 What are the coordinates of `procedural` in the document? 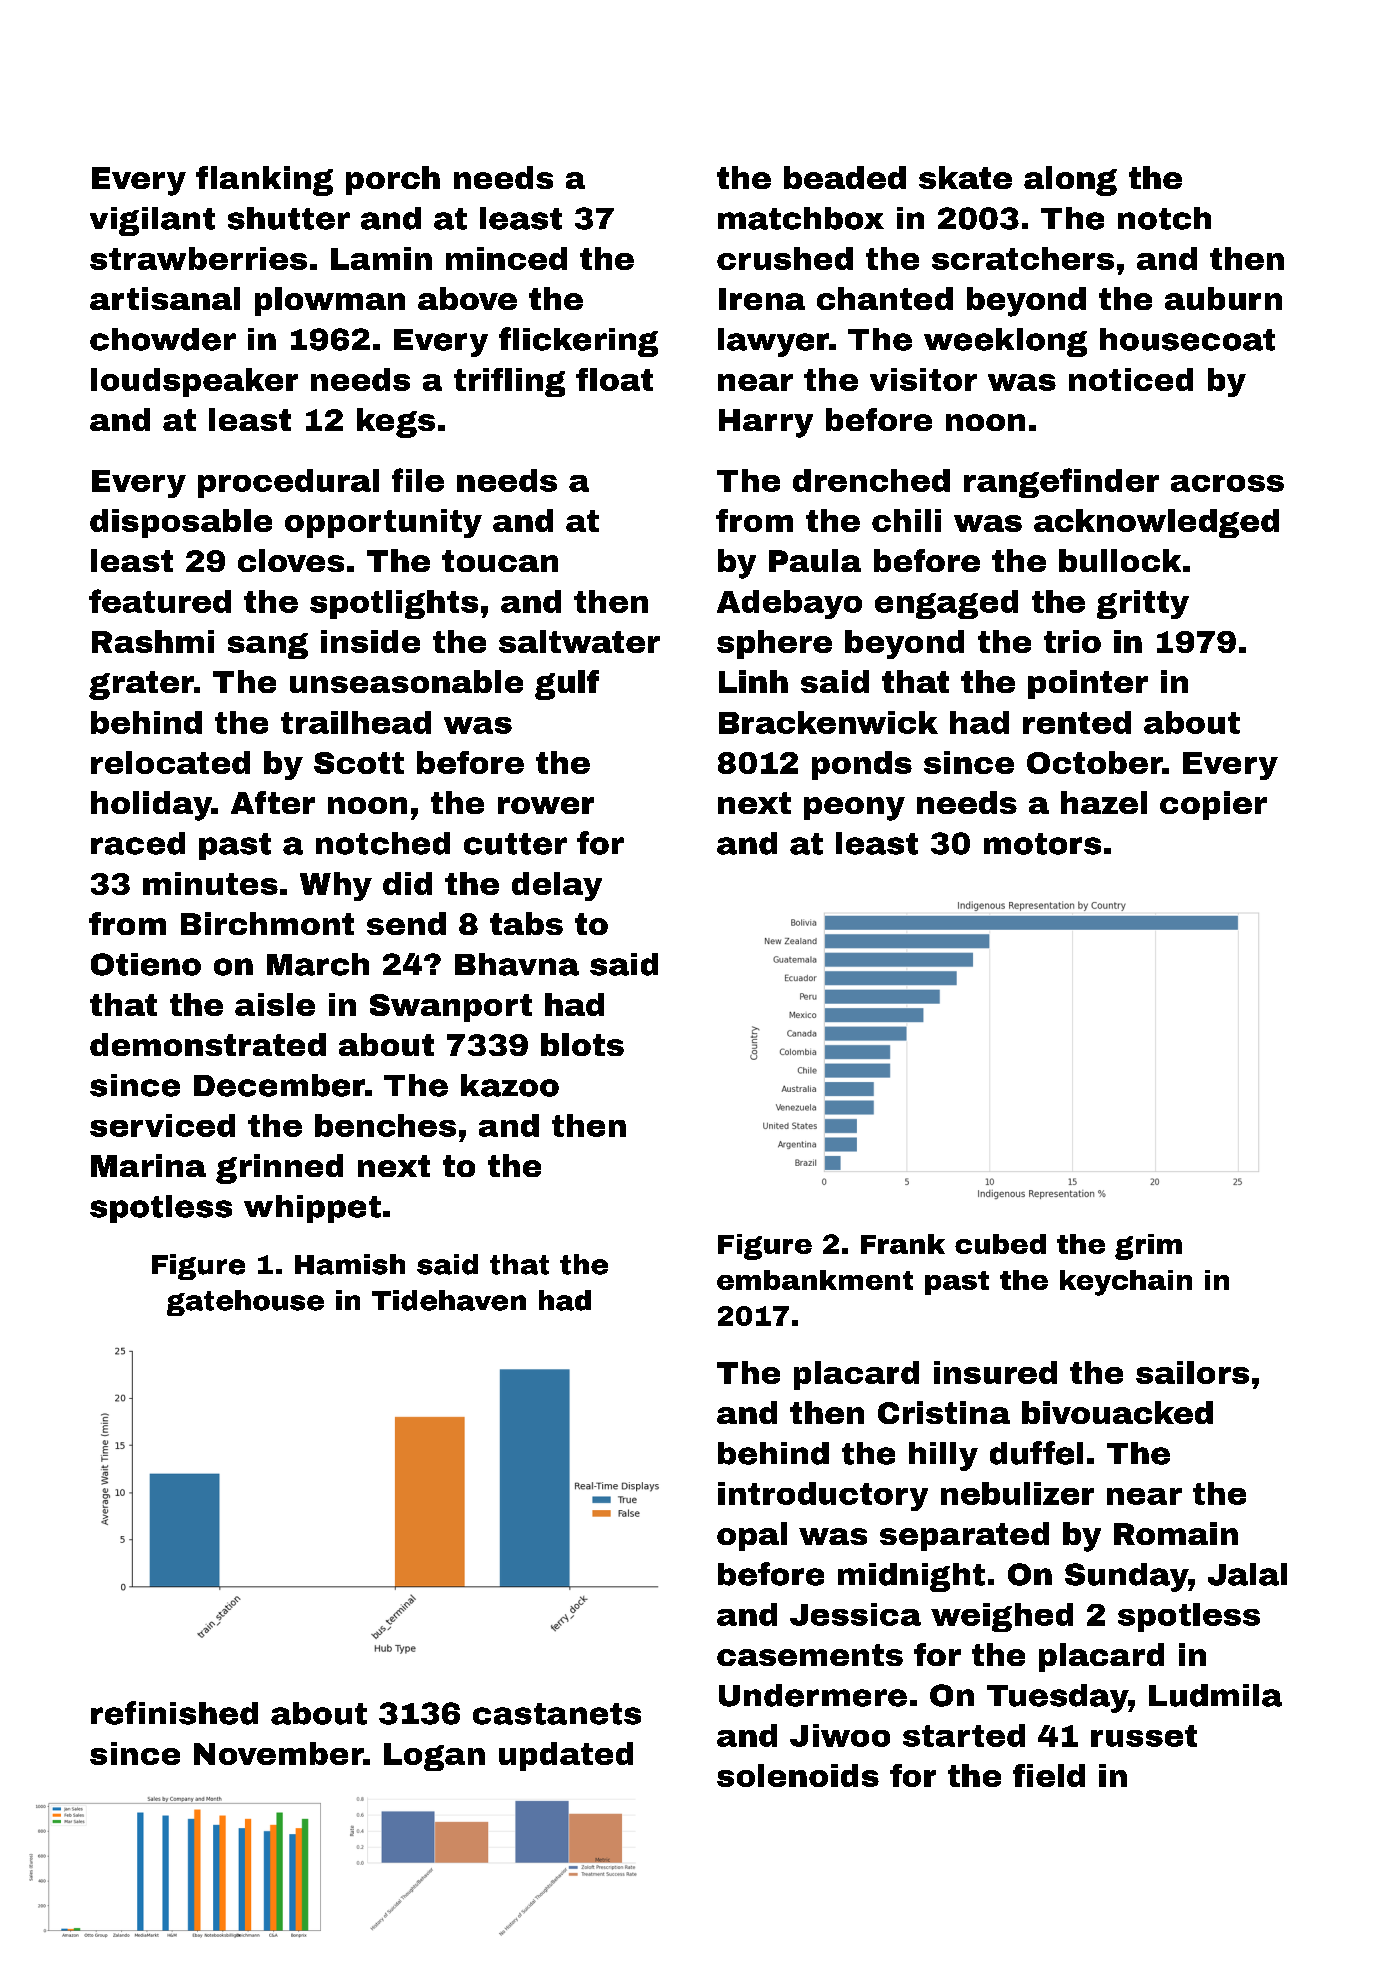 It's located at (288, 483).
